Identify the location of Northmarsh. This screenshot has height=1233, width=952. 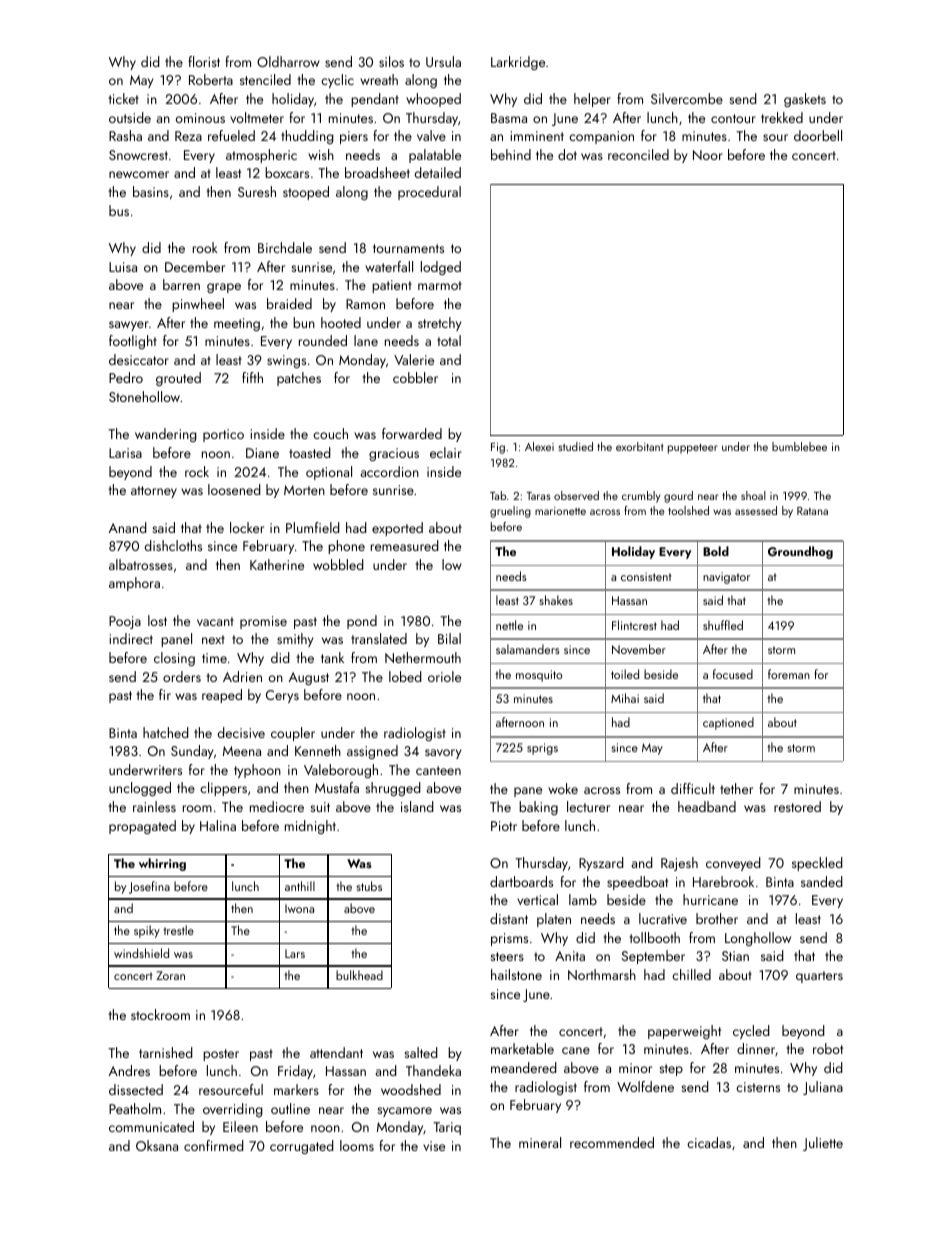
(602, 974).
